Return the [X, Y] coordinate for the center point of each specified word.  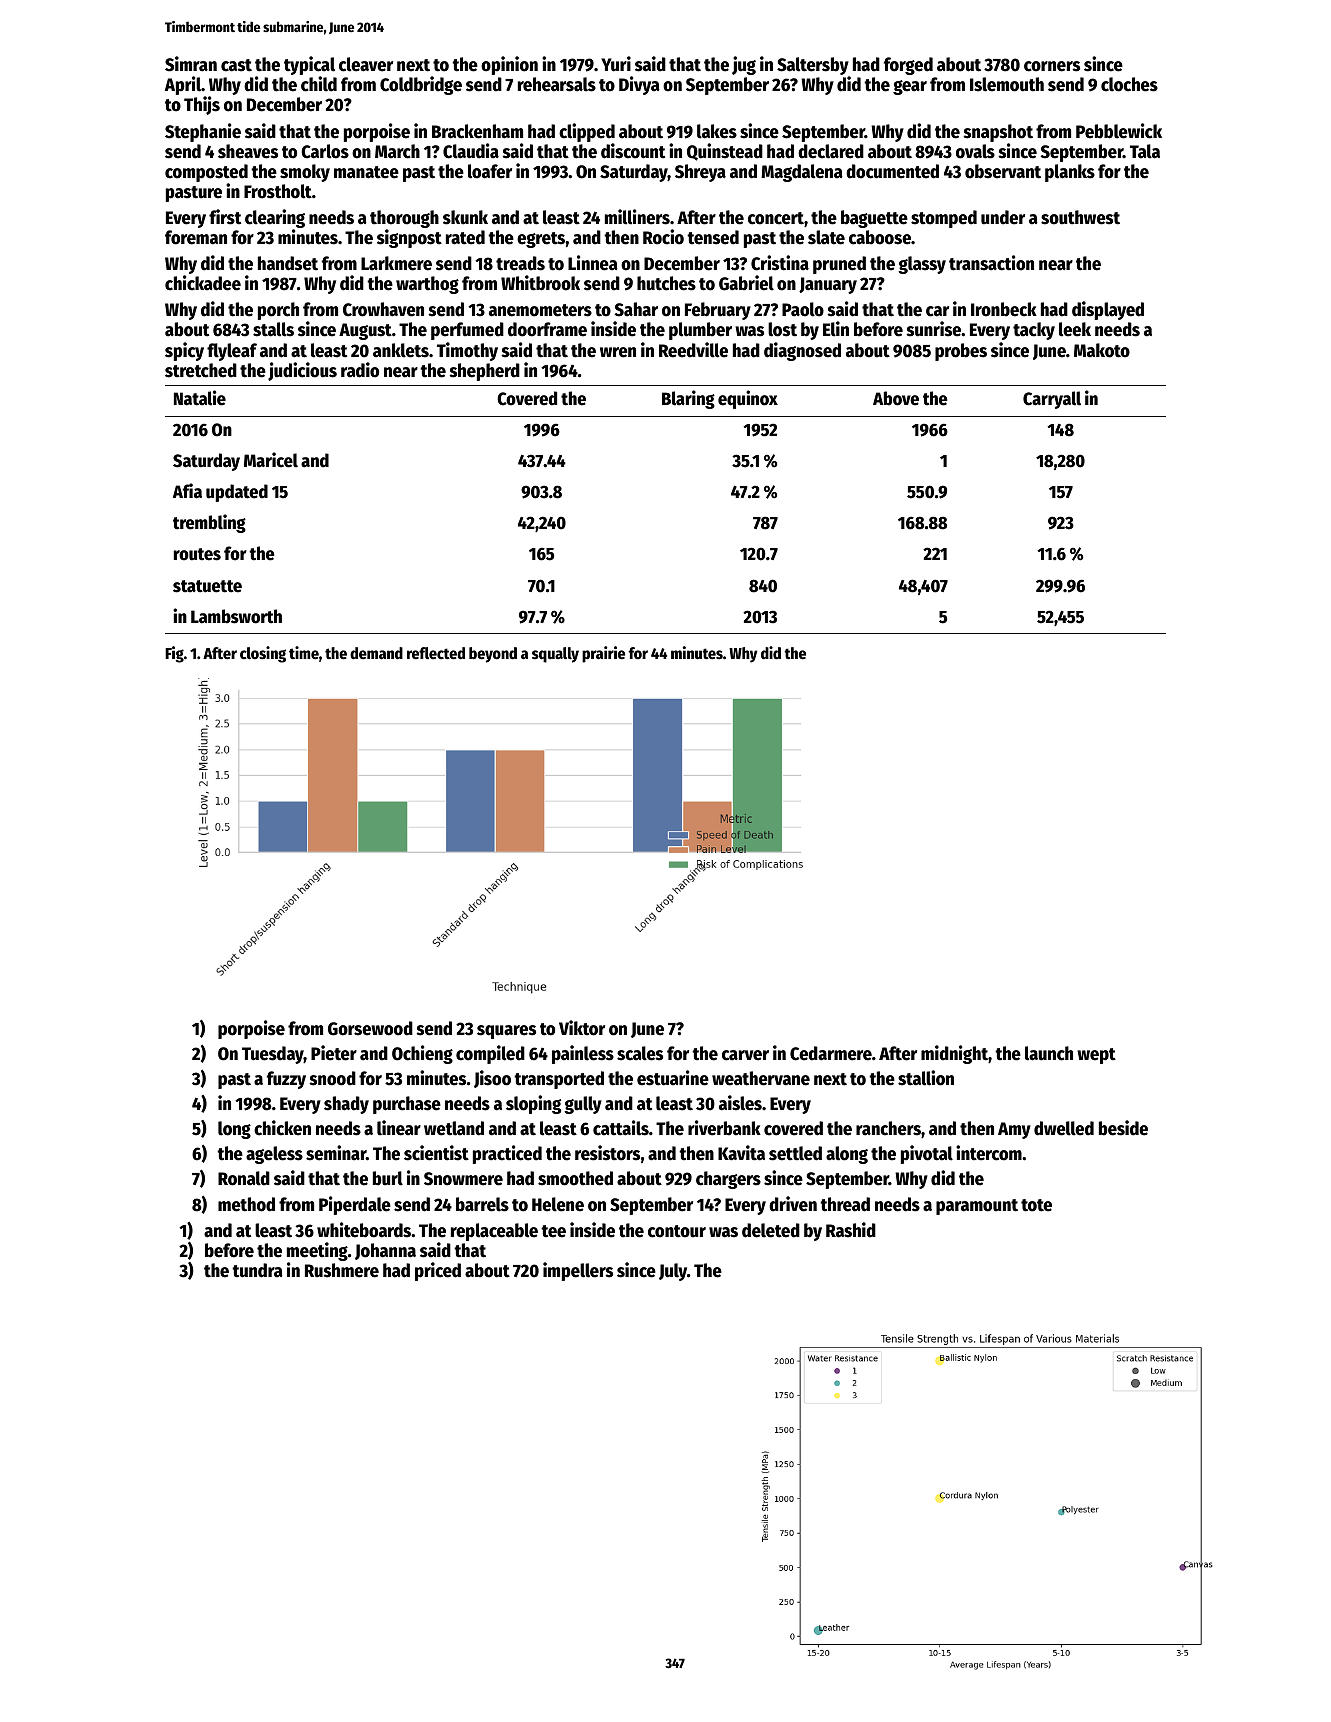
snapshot [998, 133]
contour [677, 1231]
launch [1049, 1053]
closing [263, 654]
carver [745, 1055]
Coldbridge [421, 85]
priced [438, 1271]
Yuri [616, 64]
